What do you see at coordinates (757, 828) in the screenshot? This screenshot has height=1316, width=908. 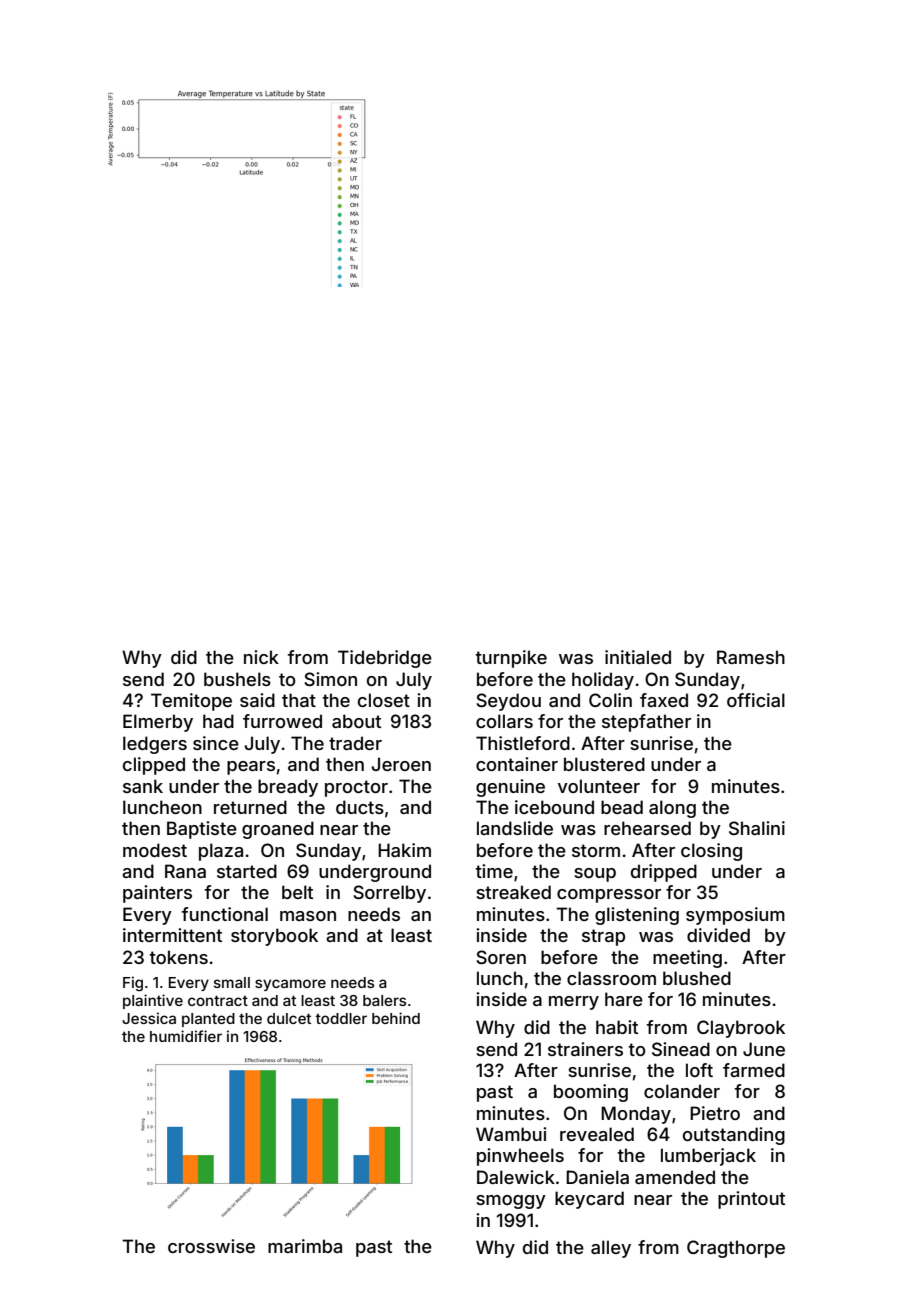 I see `Shalini` at bounding box center [757, 828].
